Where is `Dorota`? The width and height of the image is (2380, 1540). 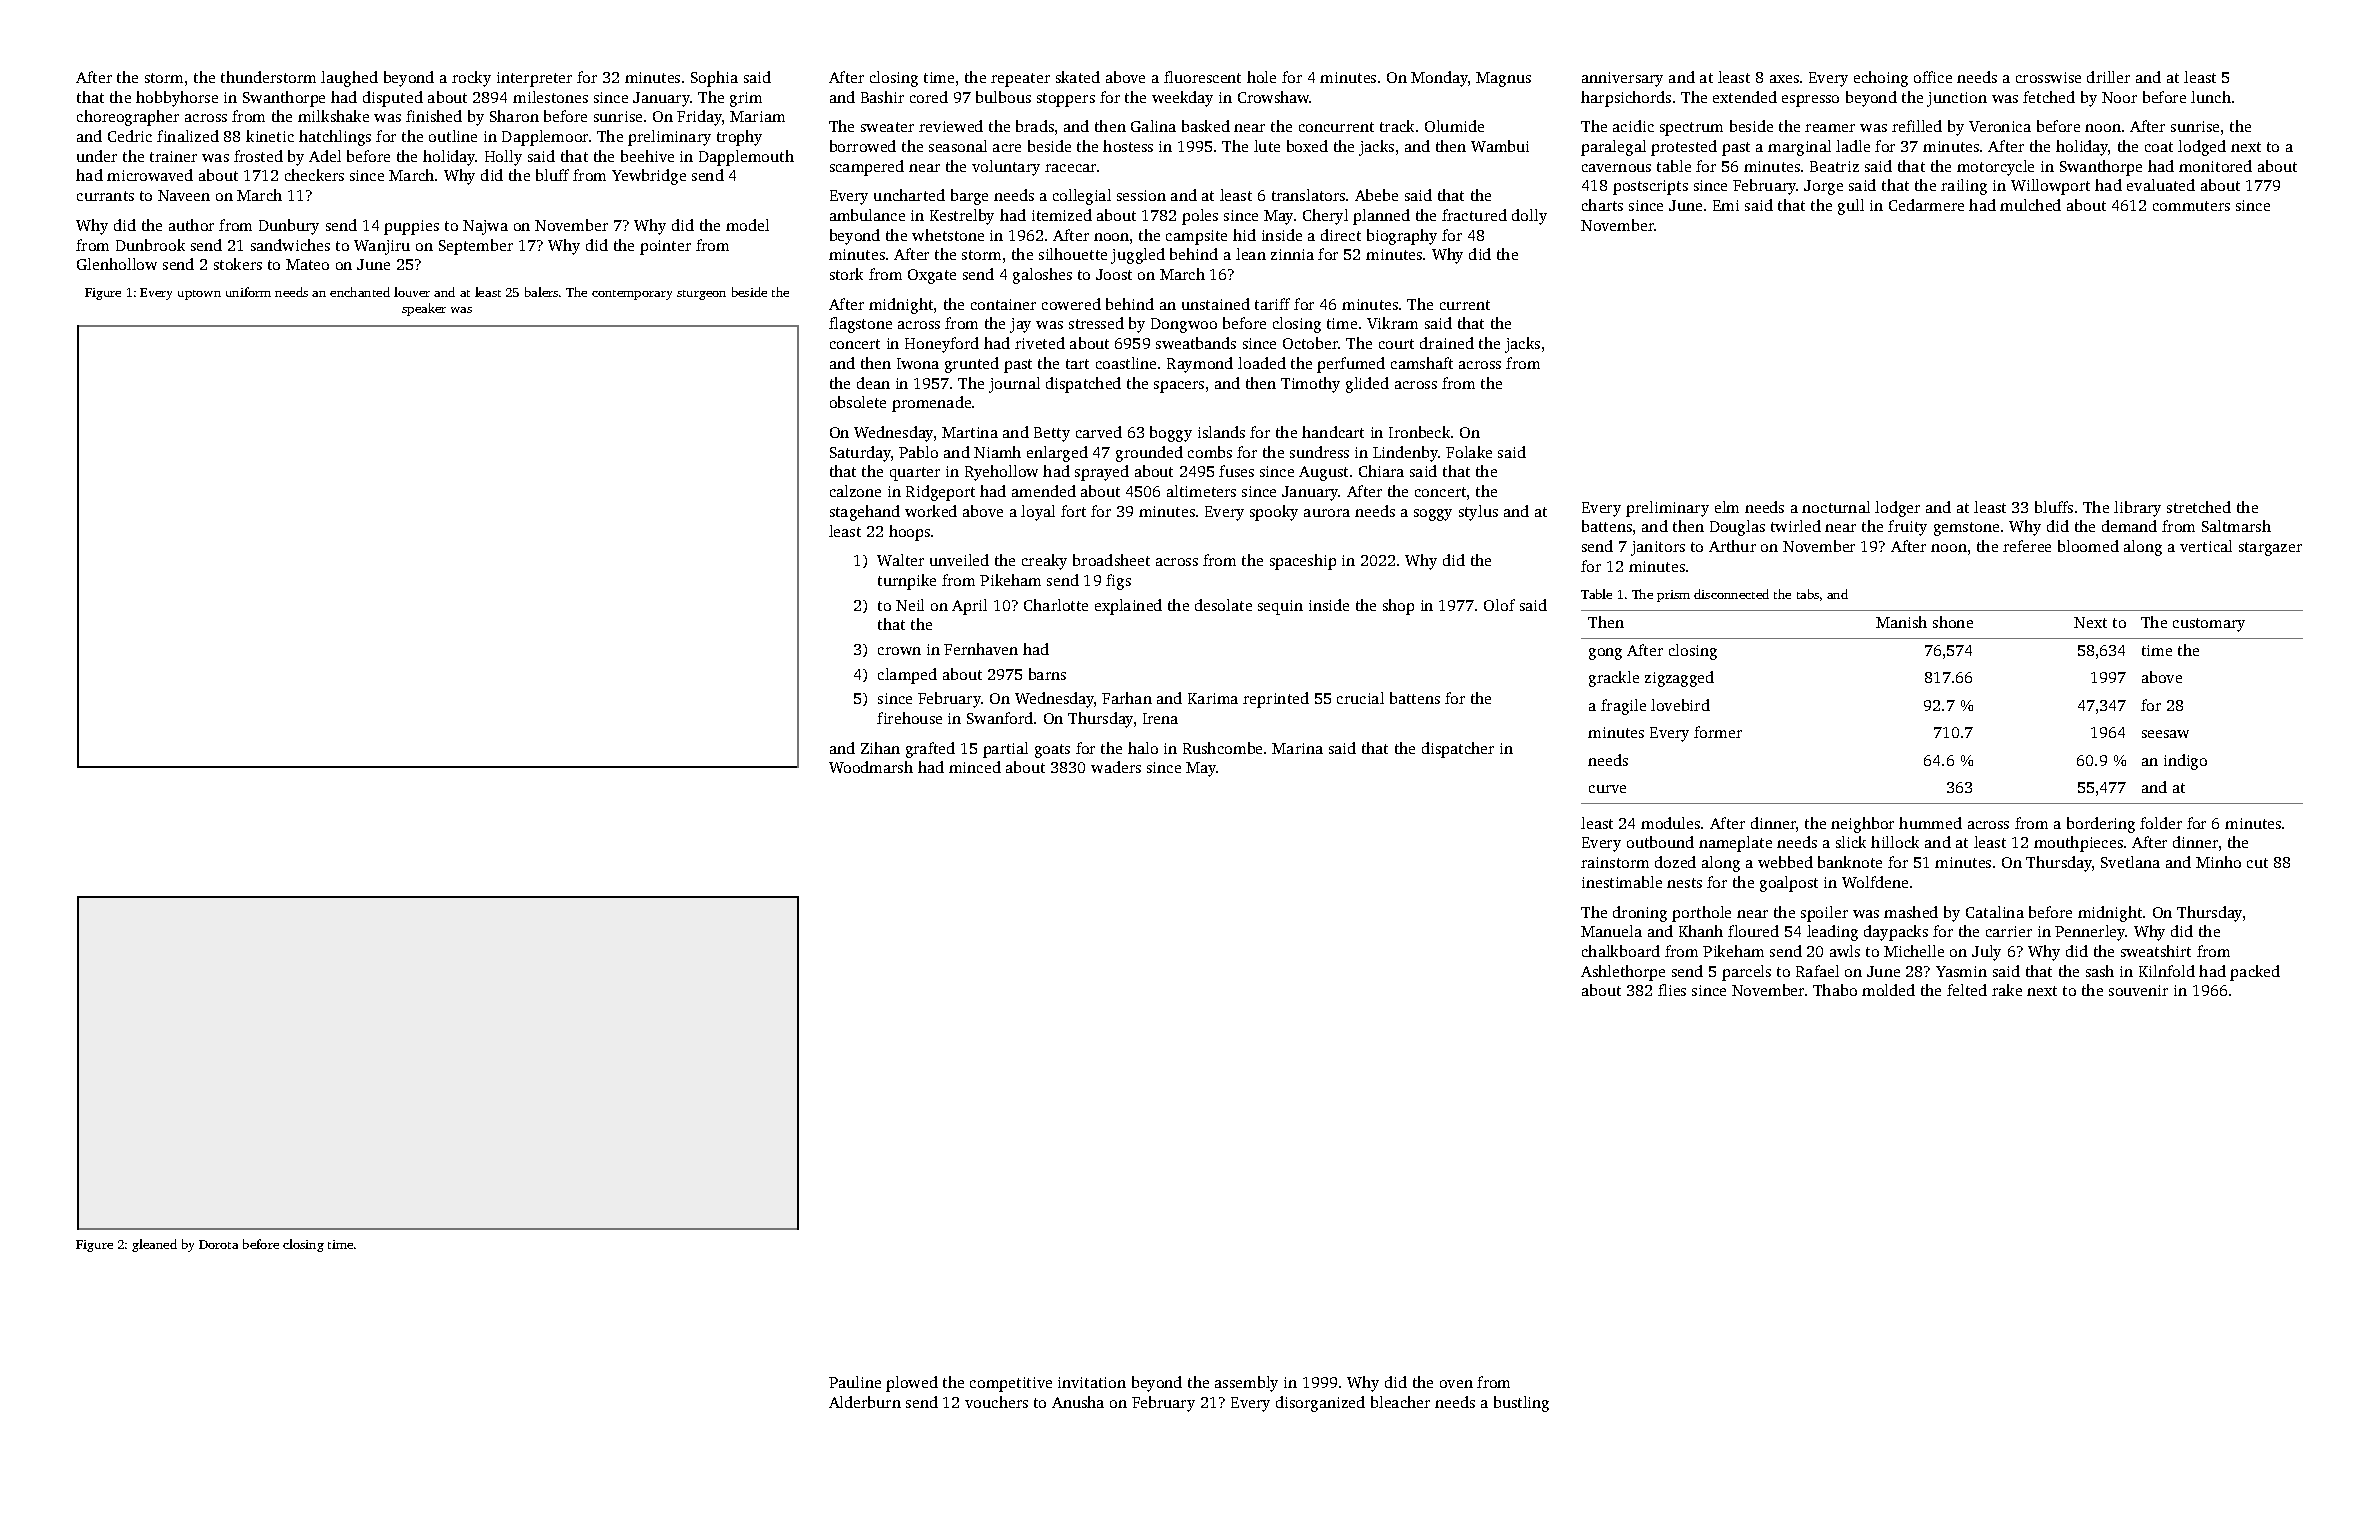 Dorota is located at coordinates (218, 1244).
